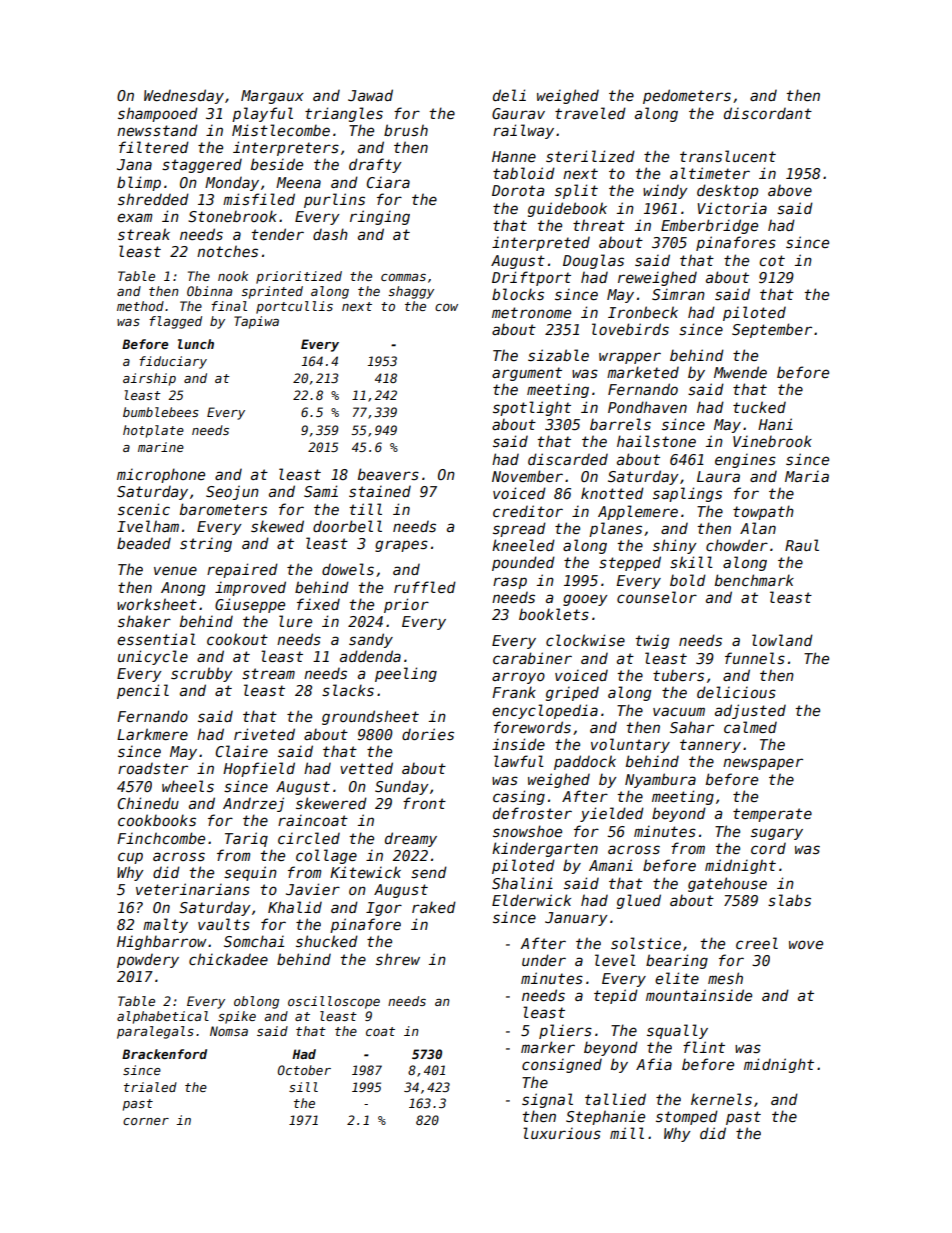 The image size is (952, 1233). What do you see at coordinates (232, 216) in the screenshot?
I see `Stonebrook` at bounding box center [232, 216].
